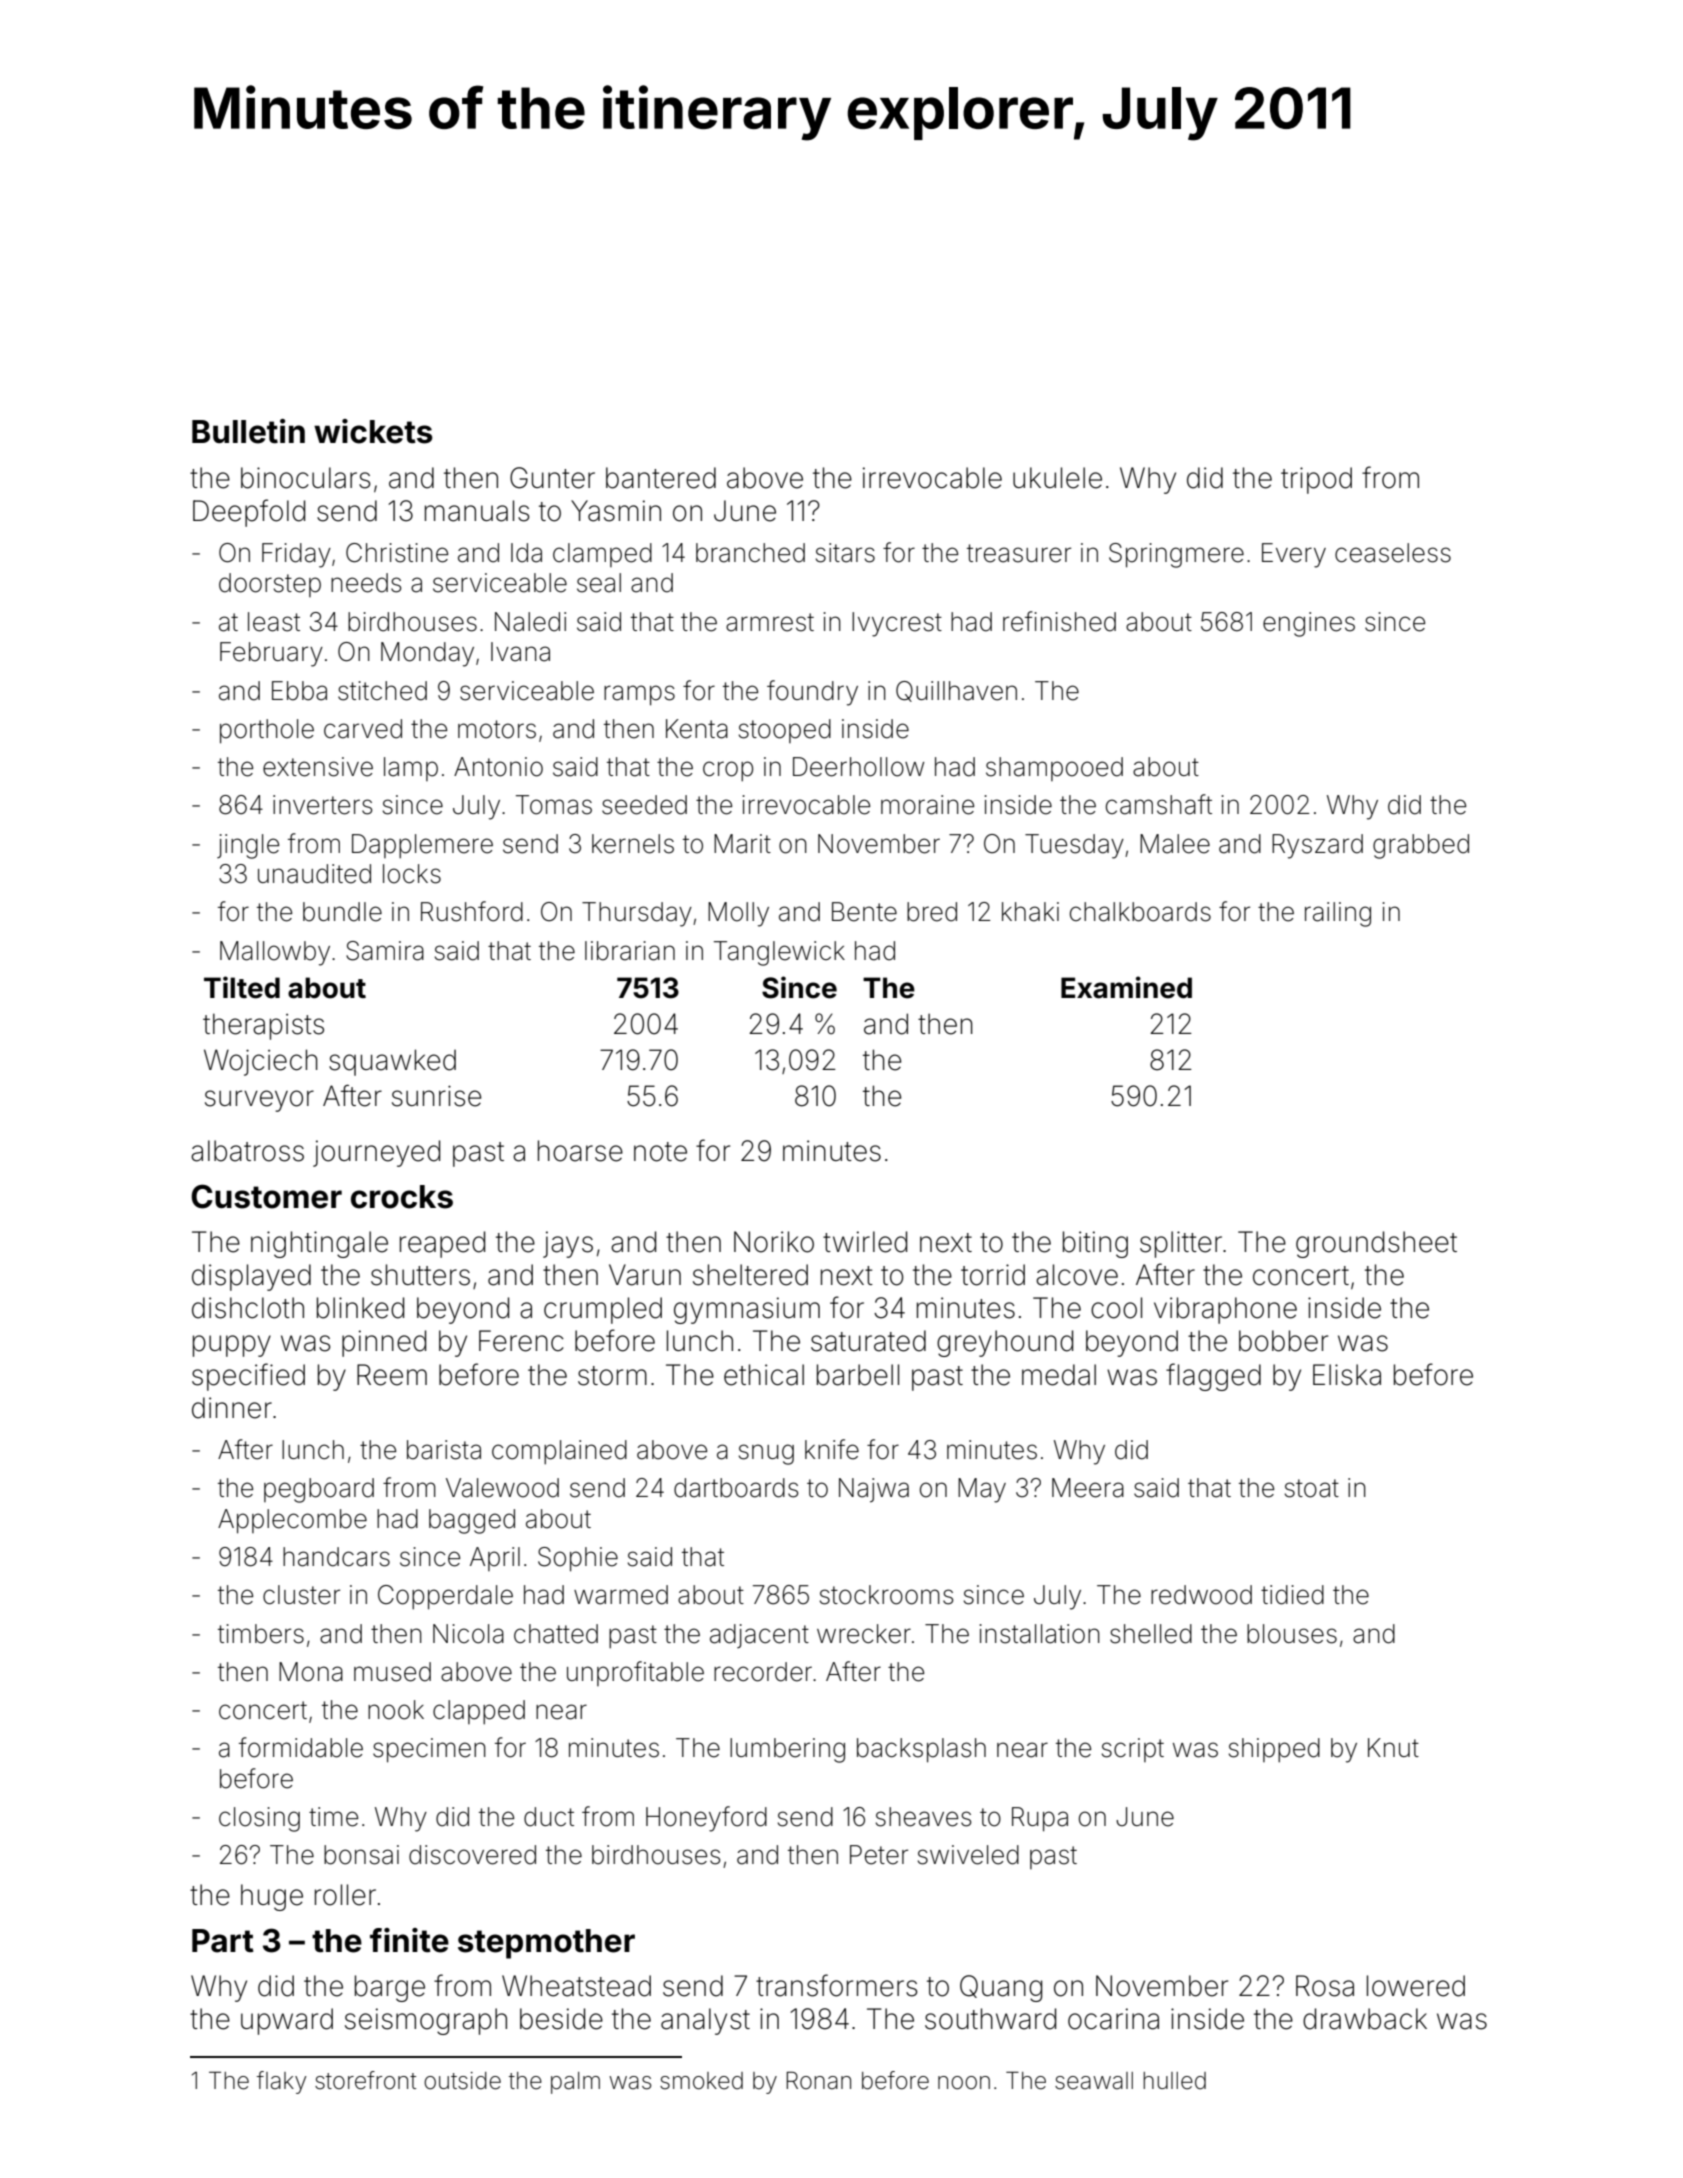 The width and height of the screenshot is (1683, 2178). I want to click on Part, so click(223, 1941).
